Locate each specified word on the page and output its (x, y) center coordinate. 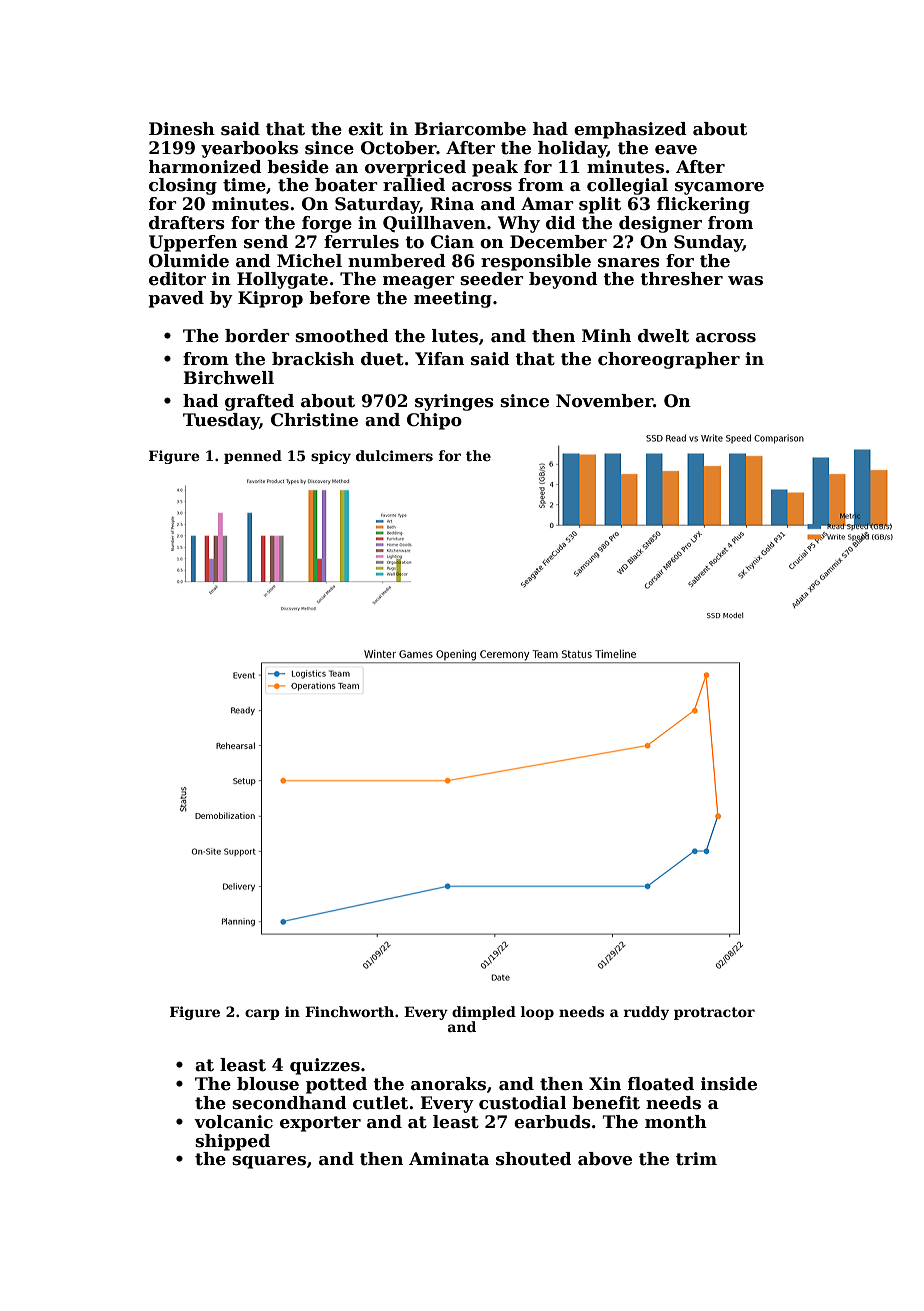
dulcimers (394, 455)
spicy (331, 457)
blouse (268, 1084)
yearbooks (249, 149)
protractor (714, 1013)
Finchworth (349, 1011)
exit (365, 129)
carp (262, 1014)
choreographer (669, 360)
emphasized (630, 130)
